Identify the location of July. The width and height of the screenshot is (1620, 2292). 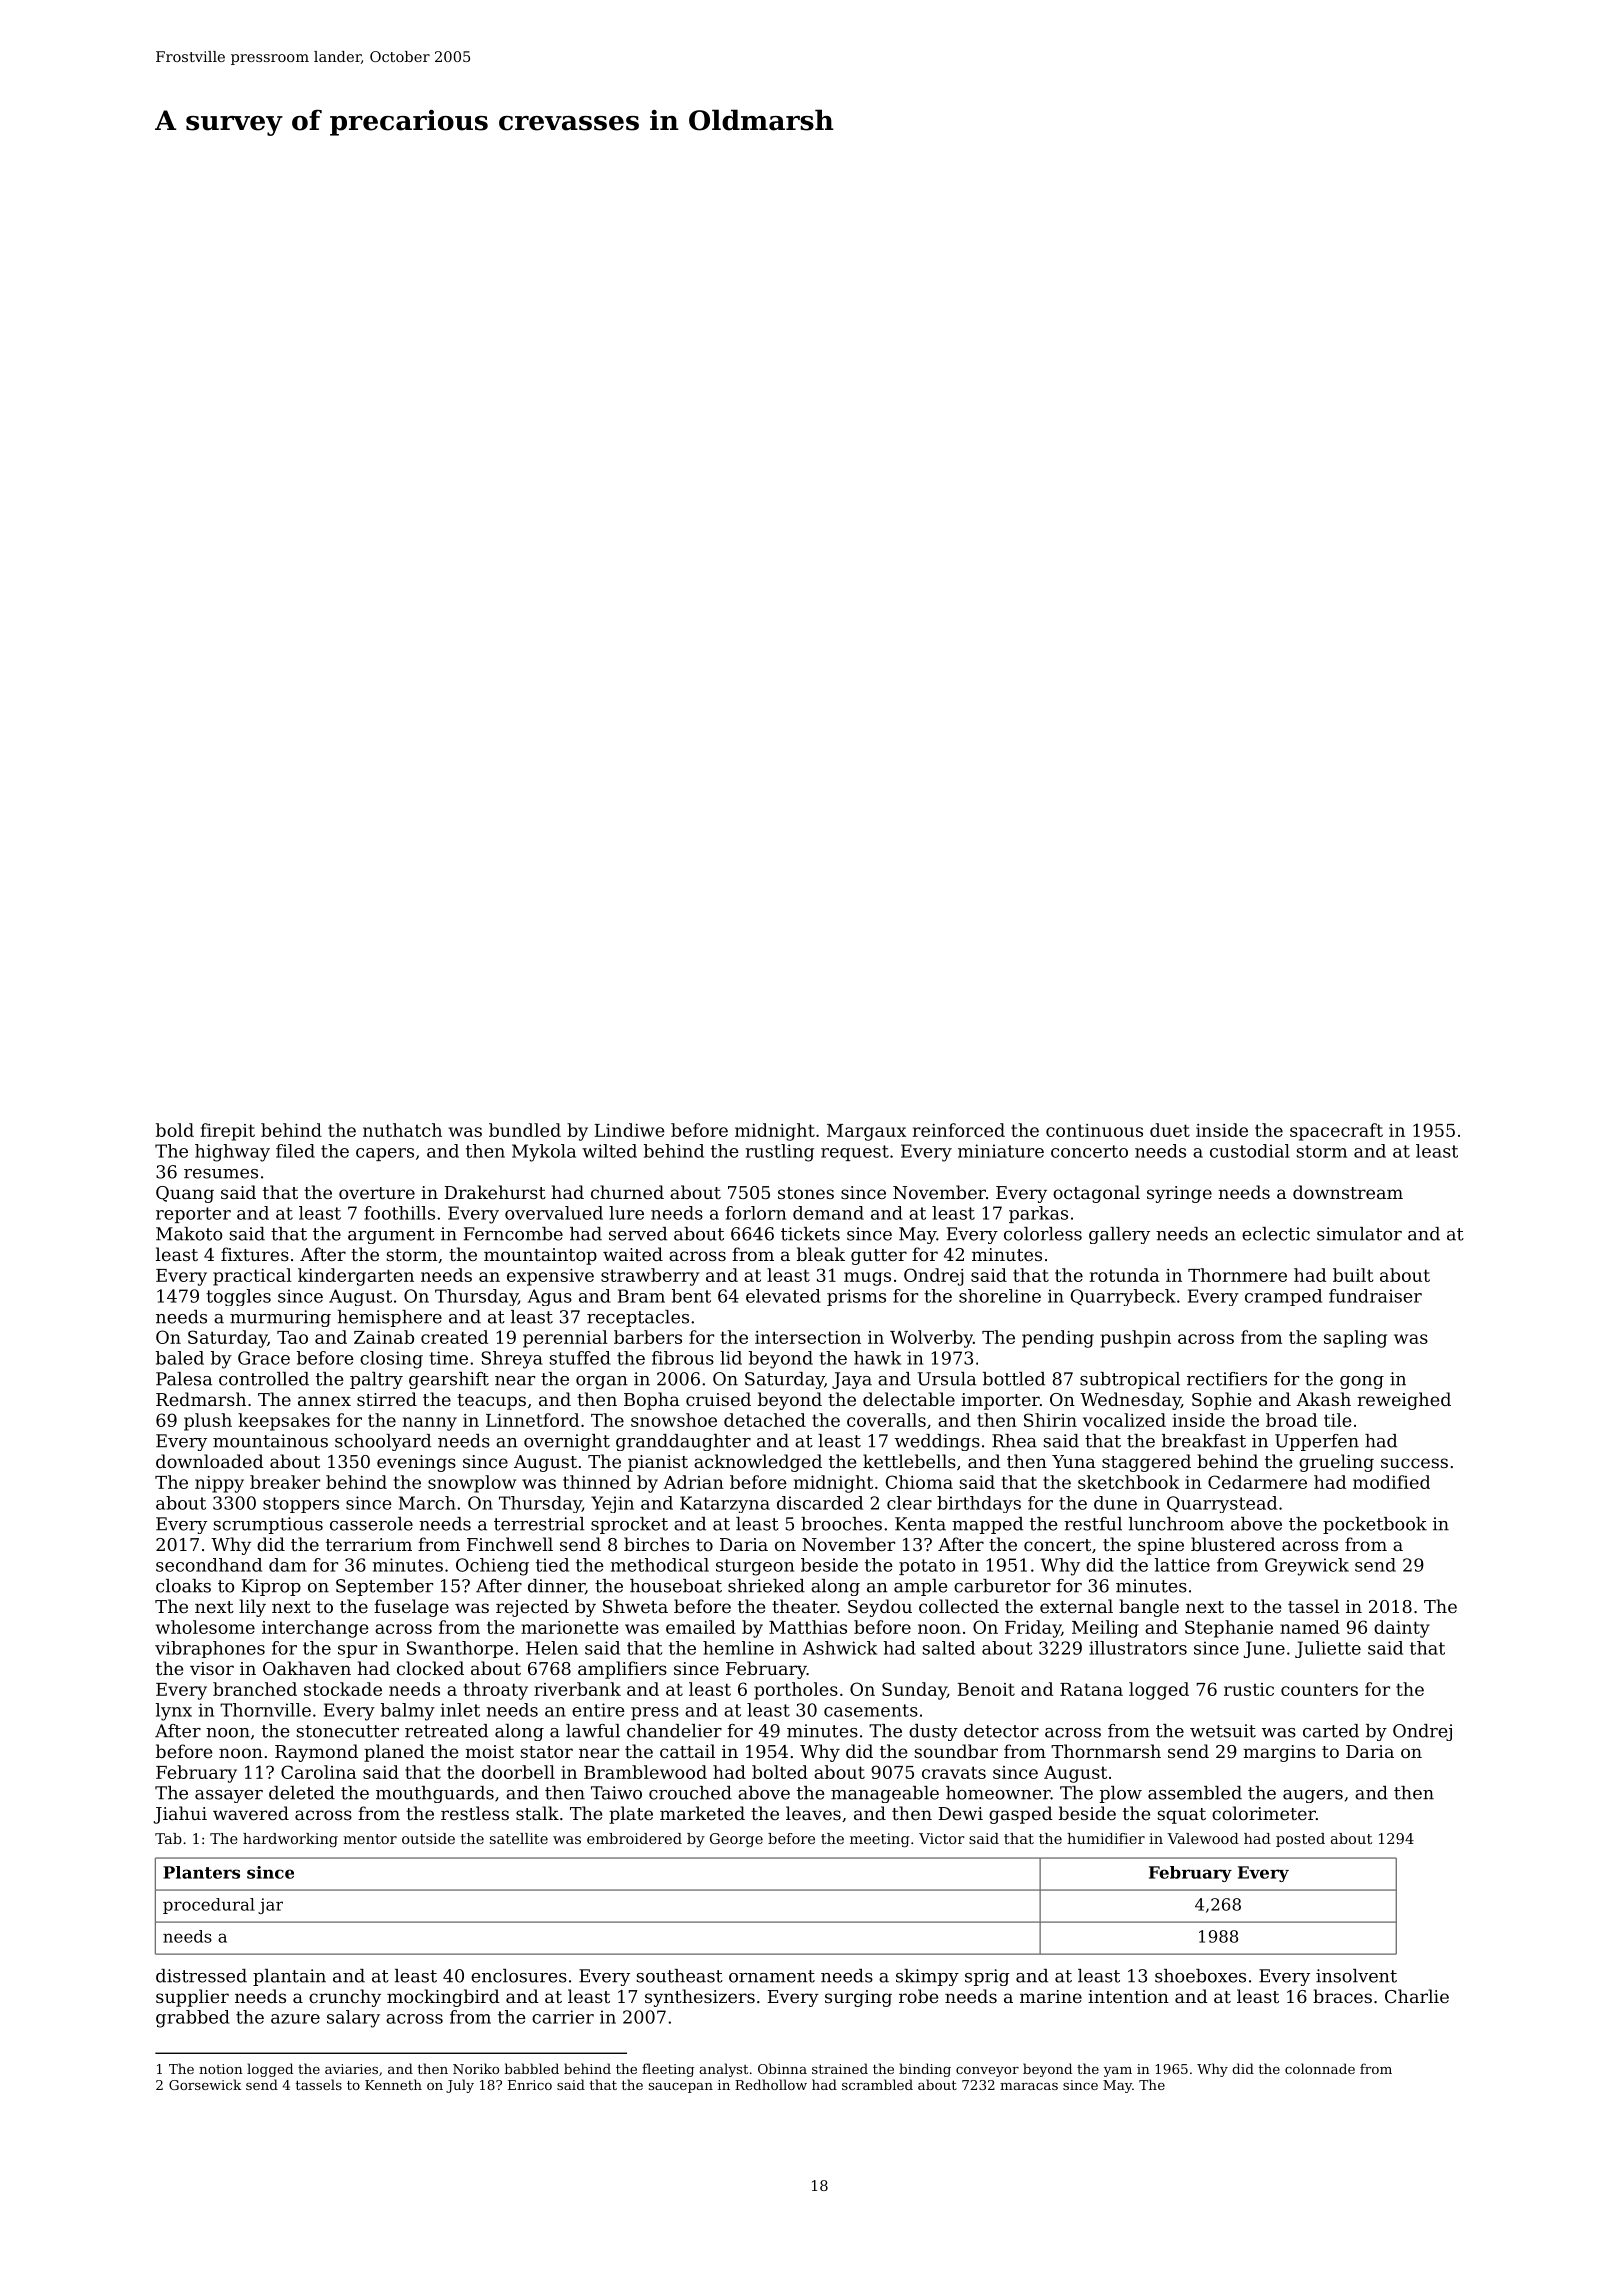
(460, 2086).
